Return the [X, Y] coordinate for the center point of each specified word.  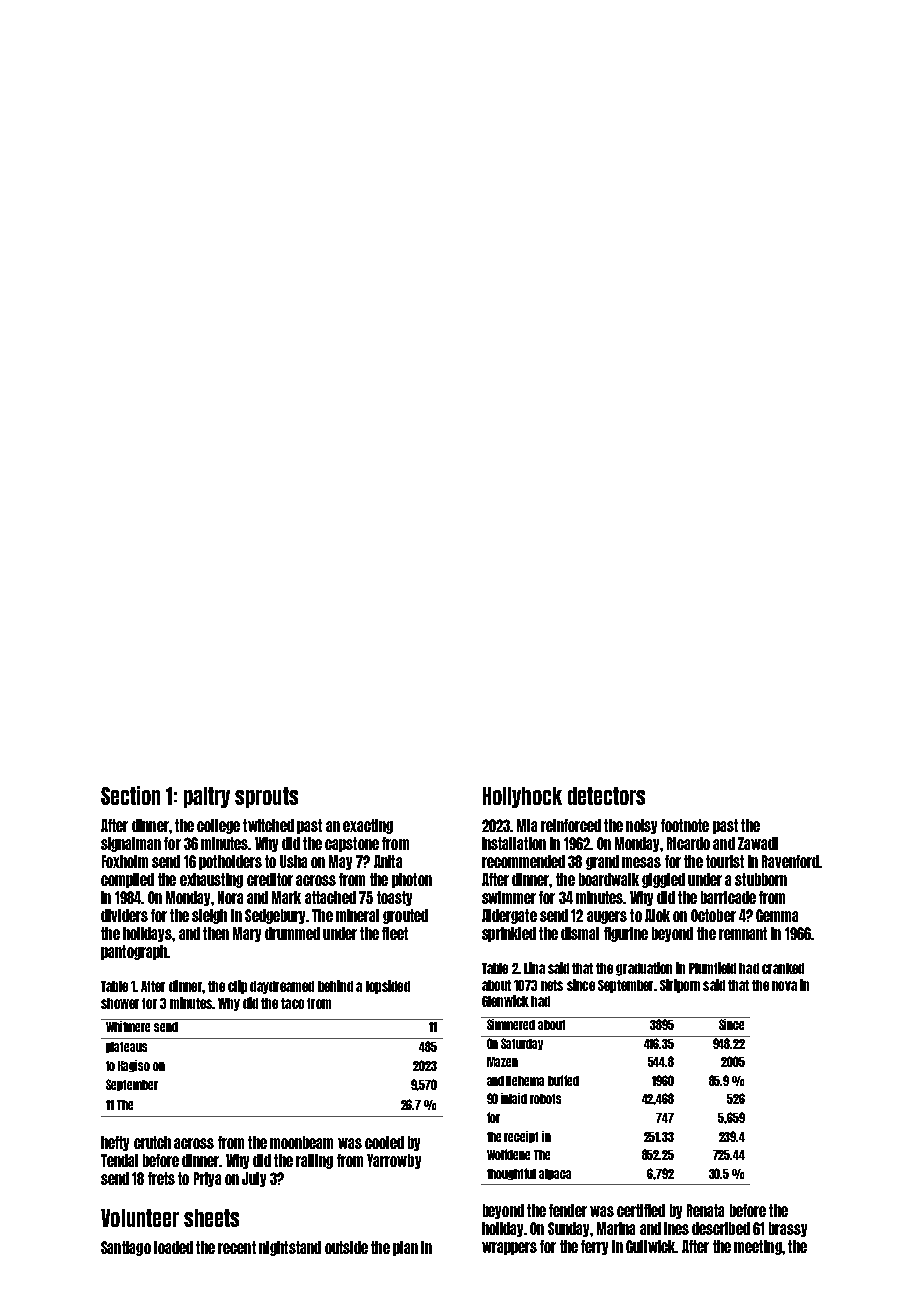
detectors [606, 796]
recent [237, 1247]
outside [346, 1247]
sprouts [266, 797]
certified [641, 1210]
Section [130, 795]
